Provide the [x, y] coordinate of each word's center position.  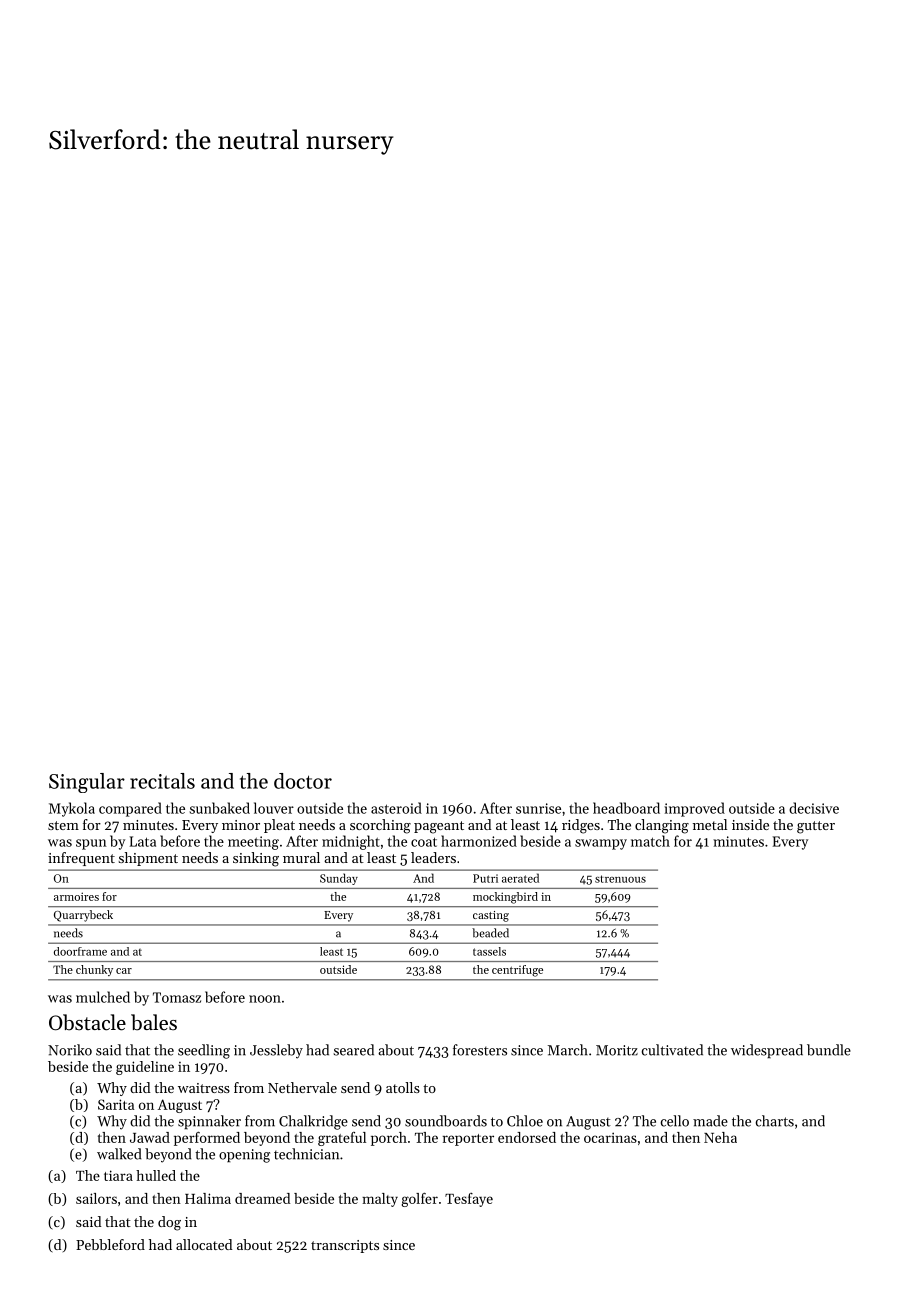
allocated [204, 1244]
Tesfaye [469, 1200]
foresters [480, 1050]
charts [775, 1121]
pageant [439, 827]
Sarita [116, 1104]
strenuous [620, 879]
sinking [256, 859]
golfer [420, 1200]
